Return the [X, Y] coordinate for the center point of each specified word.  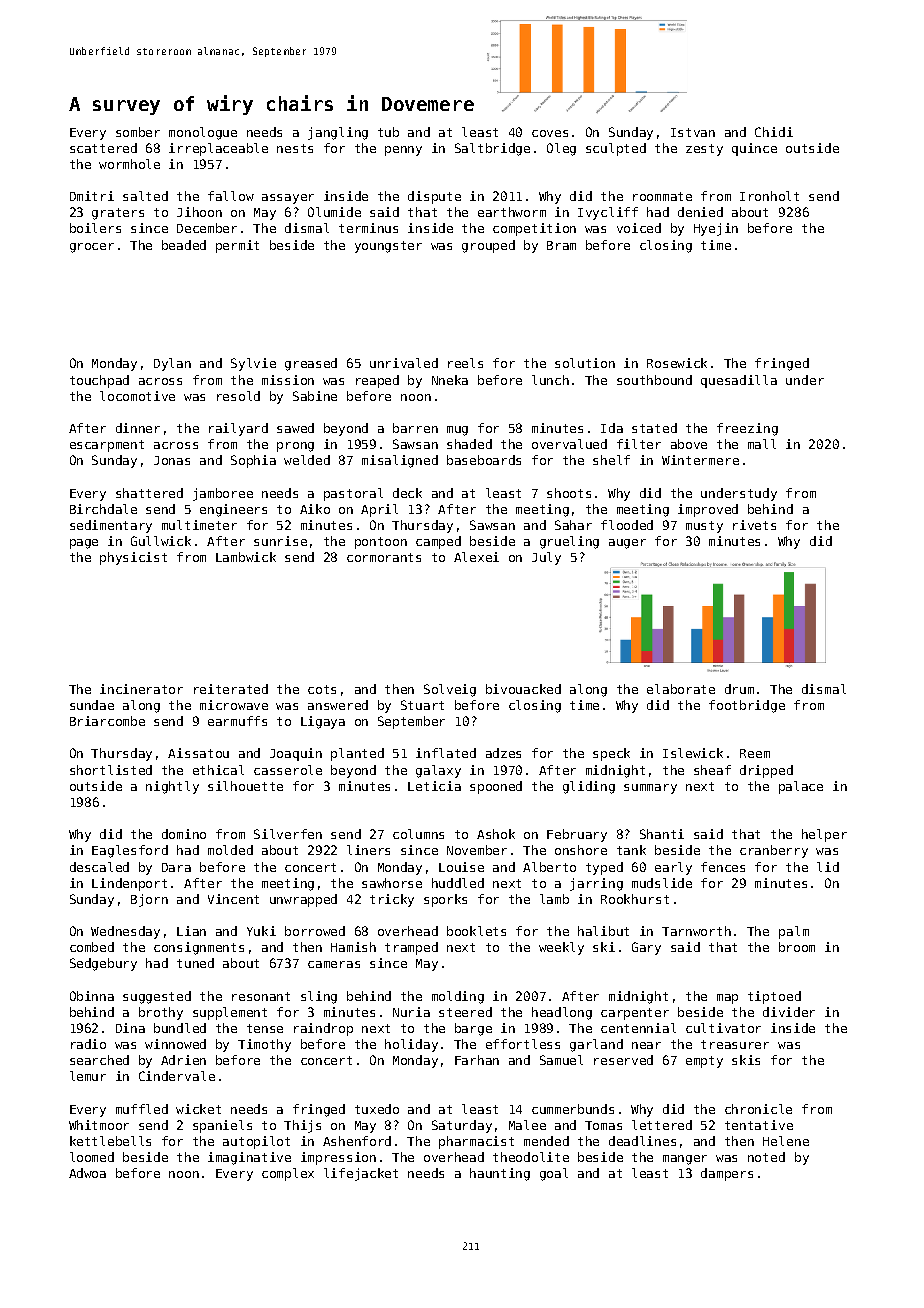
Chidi [774, 132]
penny [403, 151]
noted [766, 1157]
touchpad [99, 381]
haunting [500, 1174]
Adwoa [87, 1173]
